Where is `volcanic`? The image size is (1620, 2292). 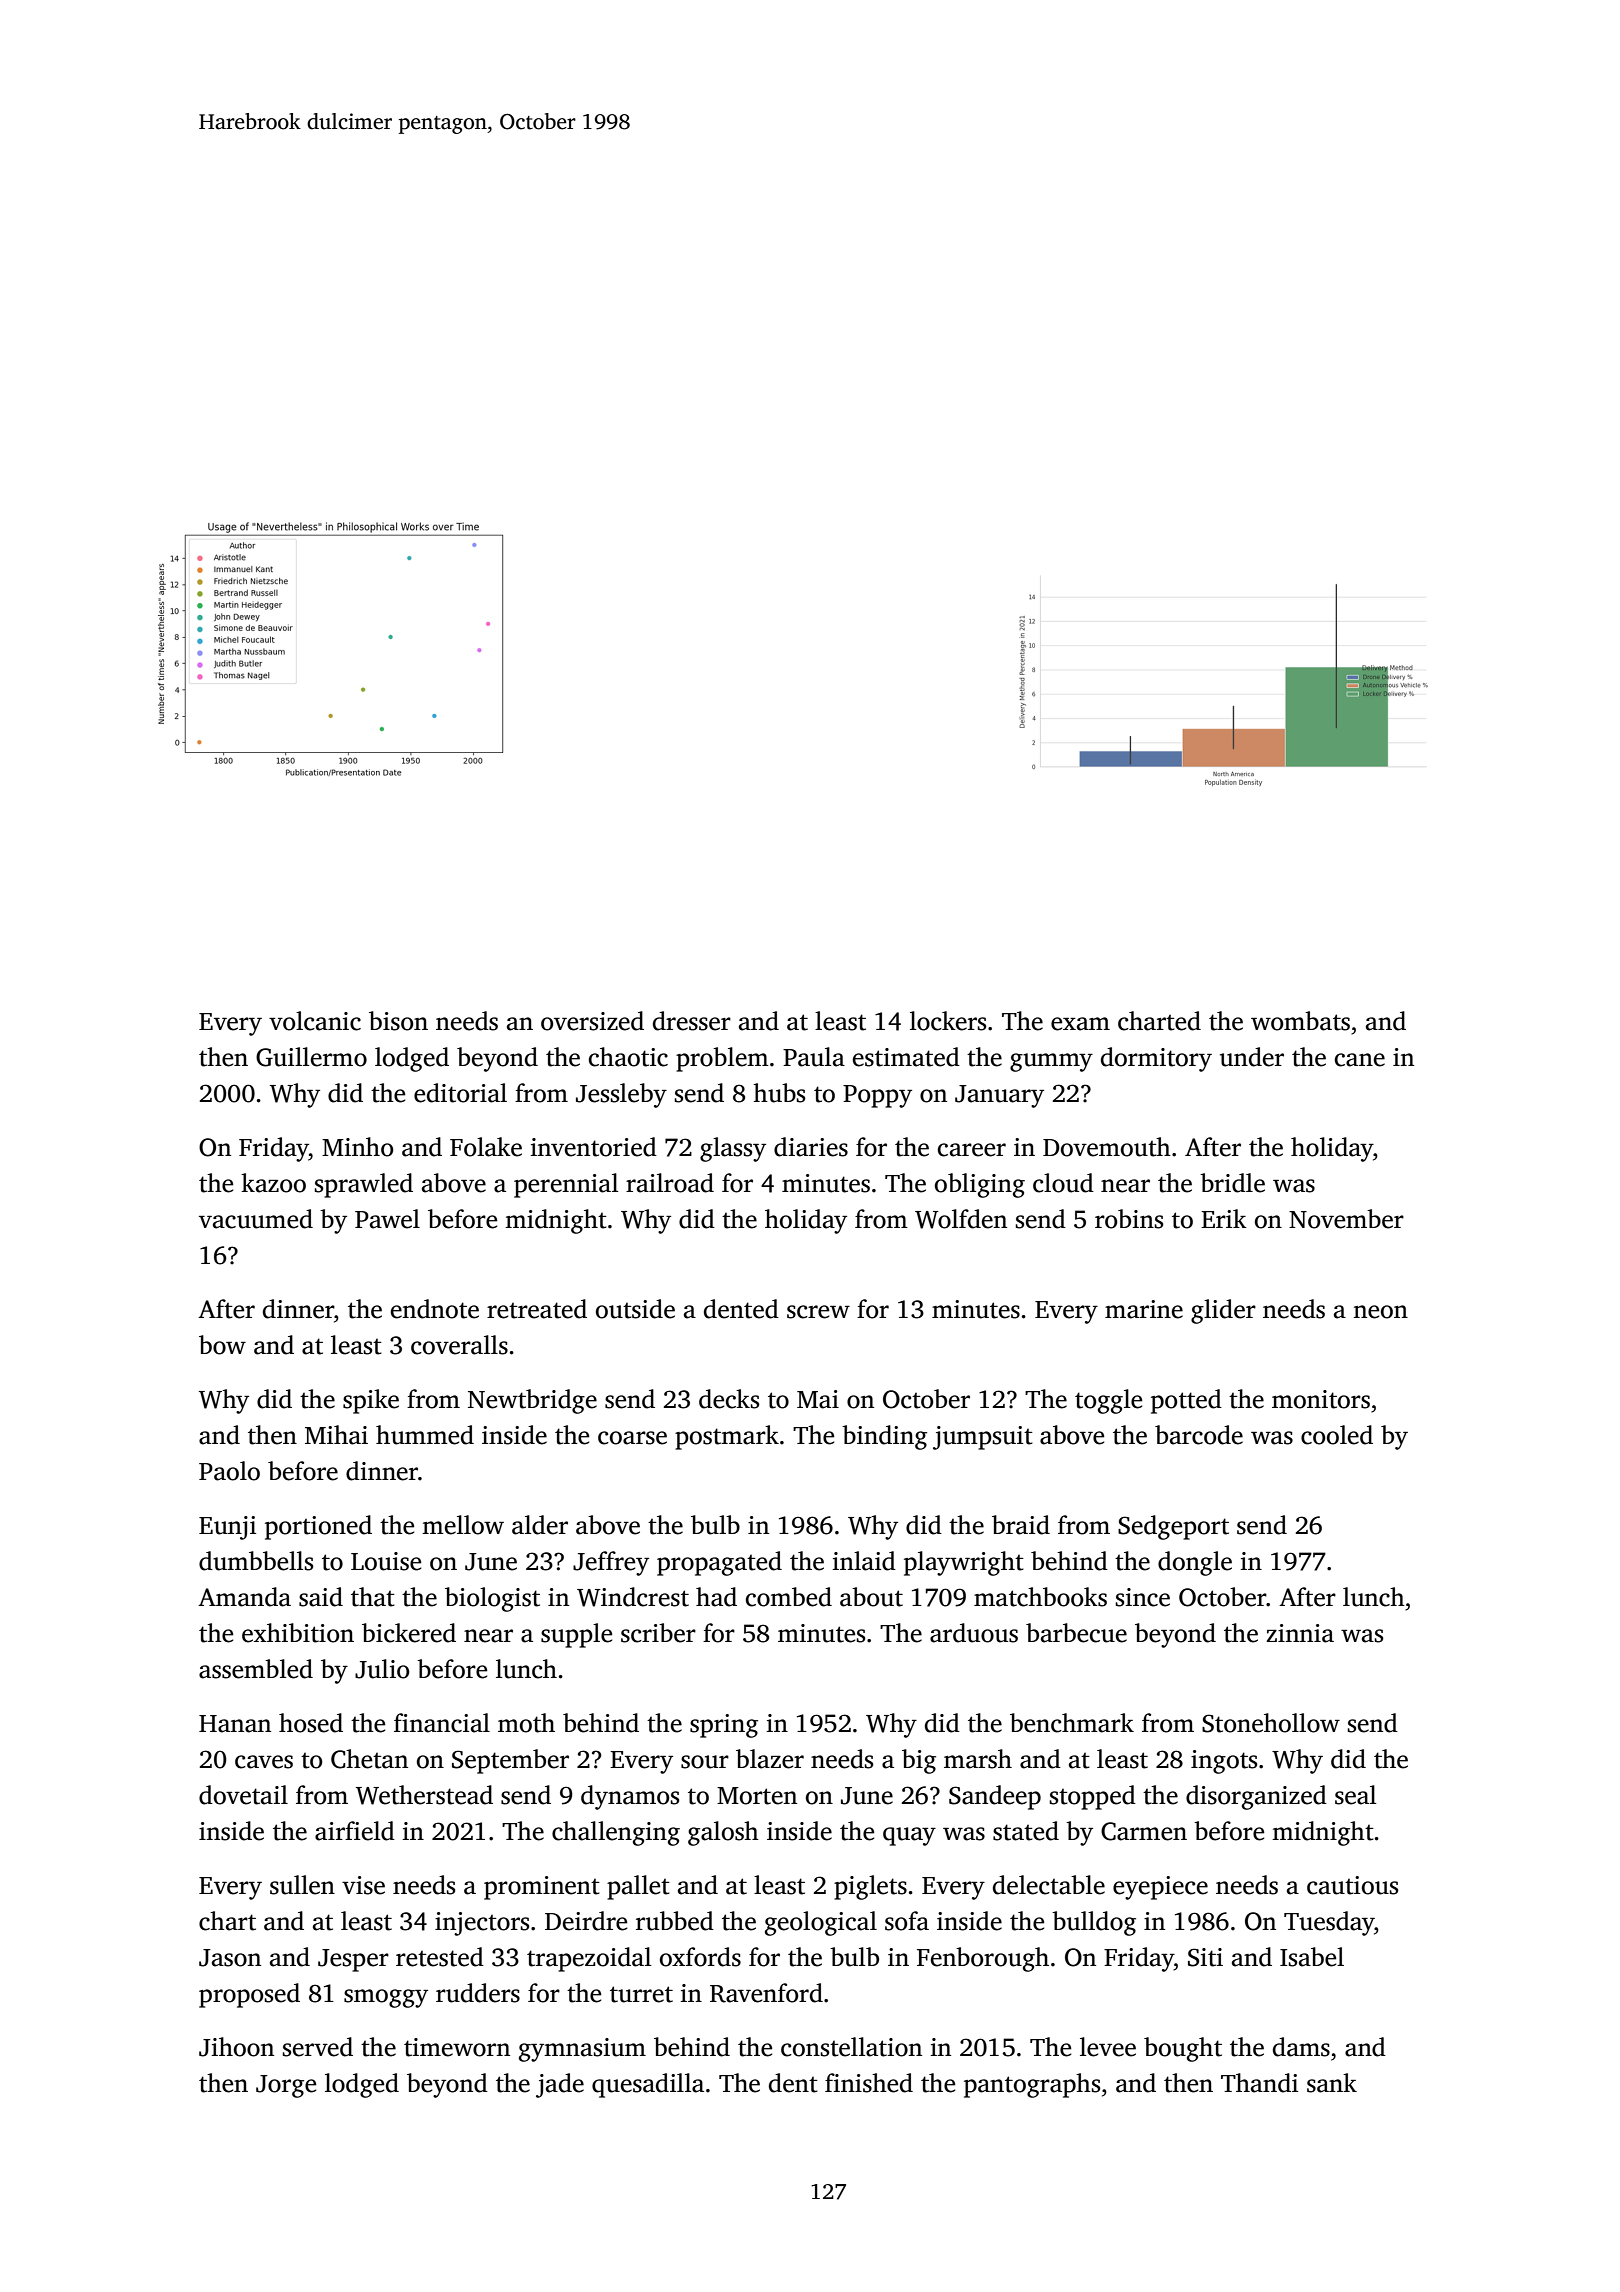
volcanic is located at coordinates (315, 1021).
